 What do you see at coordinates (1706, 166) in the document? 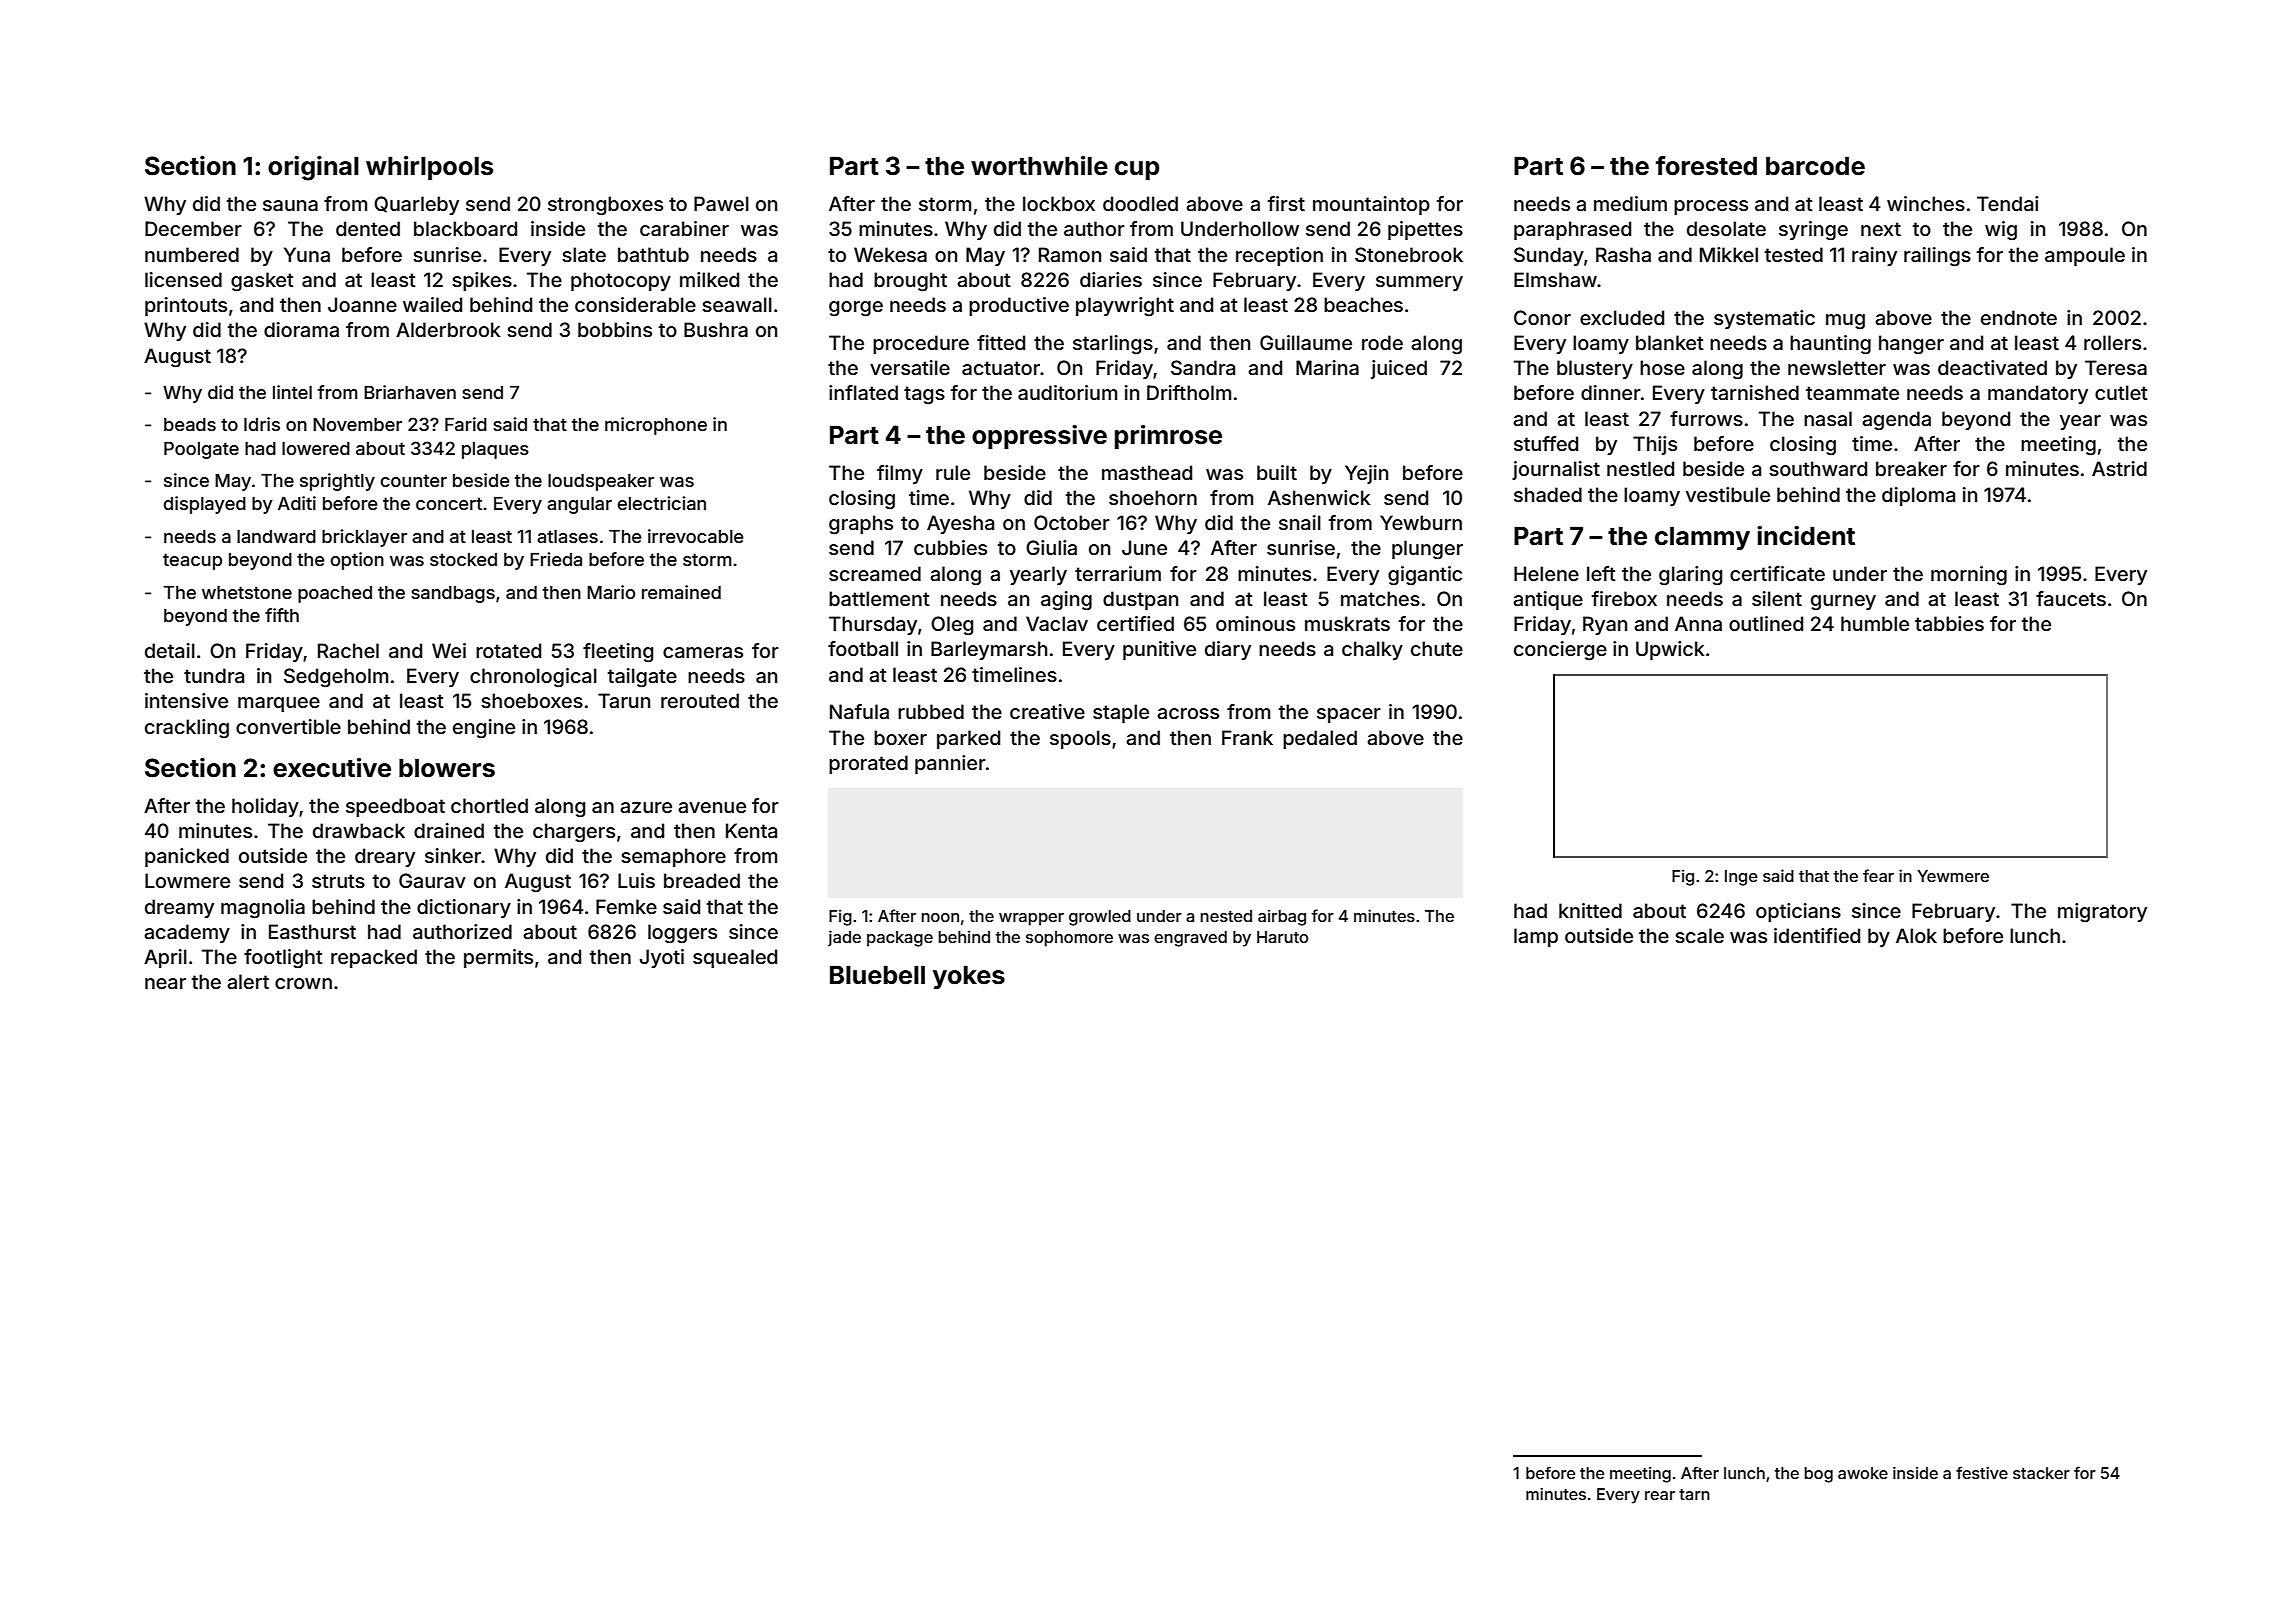
I see `forested` at bounding box center [1706, 166].
